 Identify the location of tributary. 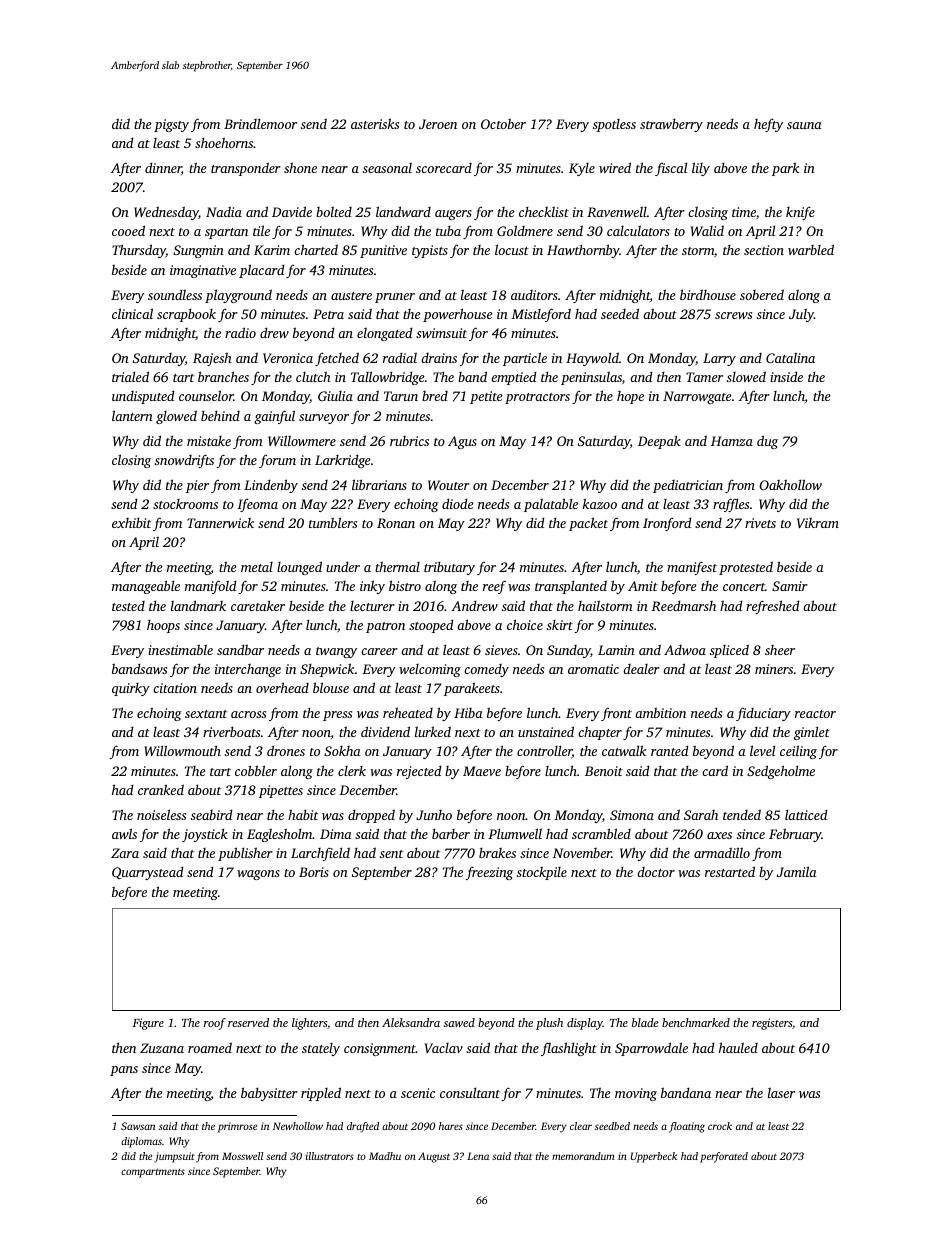
(449, 568).
